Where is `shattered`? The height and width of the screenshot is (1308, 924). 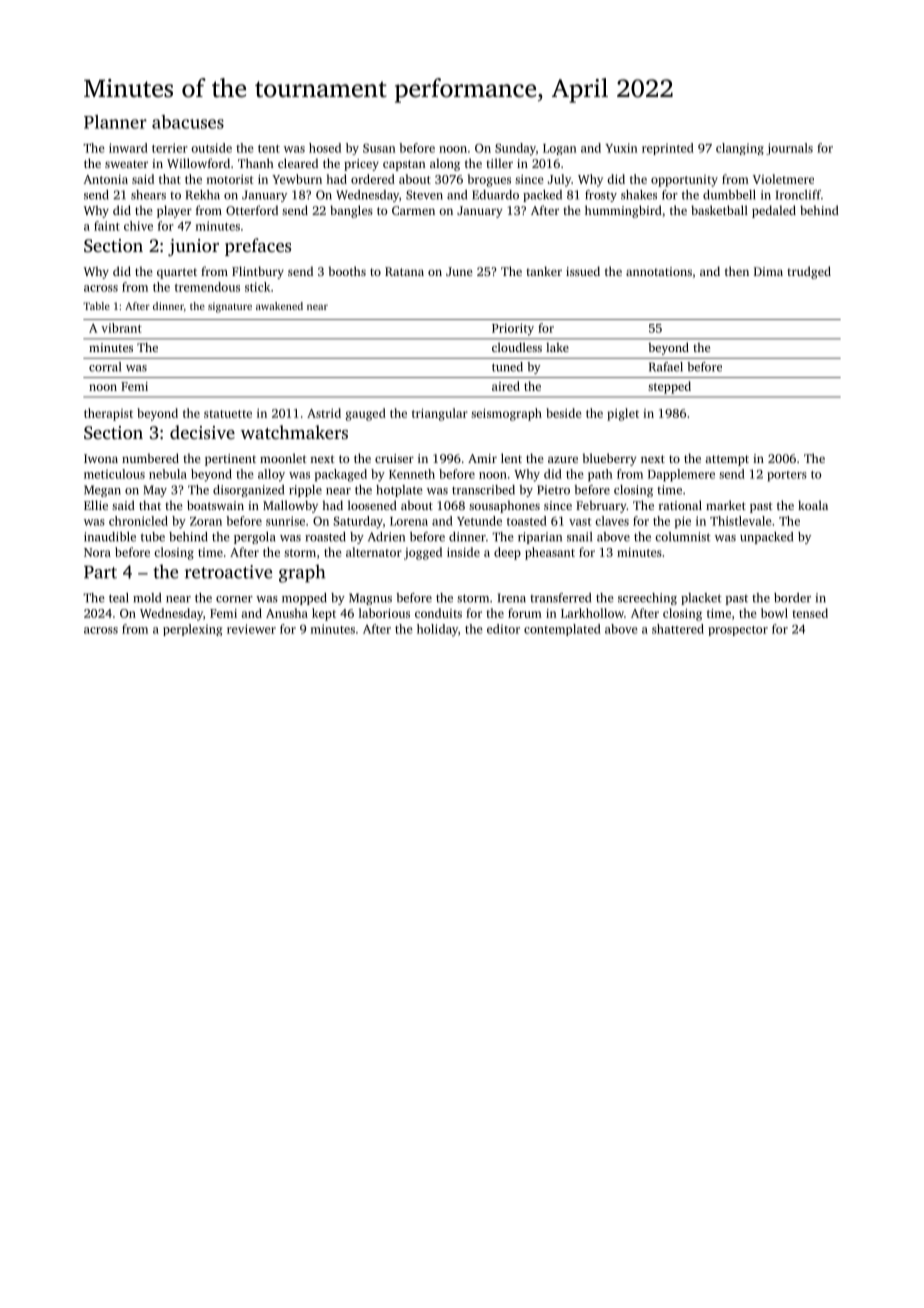
shattered is located at coordinates (678, 629).
